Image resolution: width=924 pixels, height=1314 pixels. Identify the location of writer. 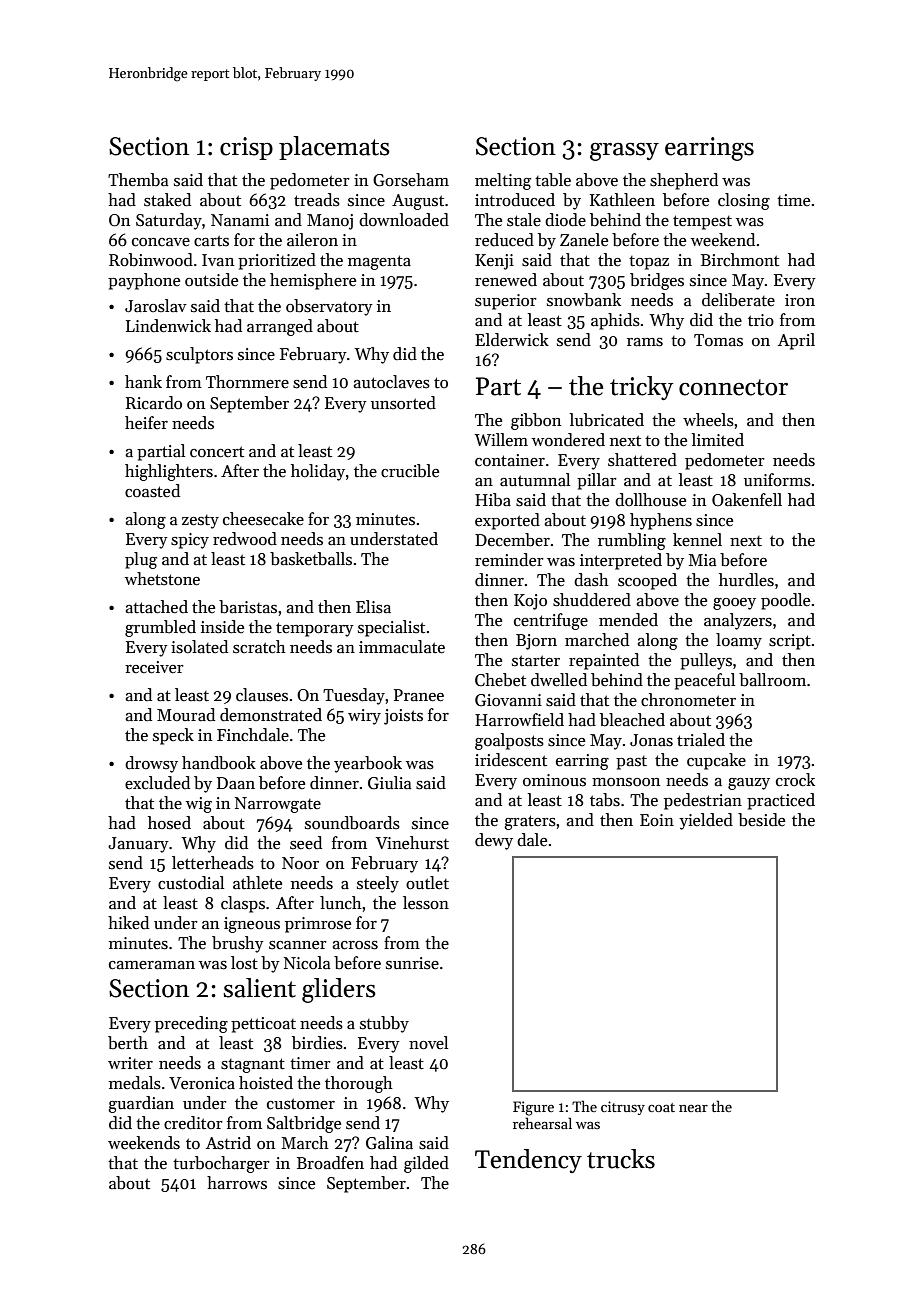
(130, 1063).
